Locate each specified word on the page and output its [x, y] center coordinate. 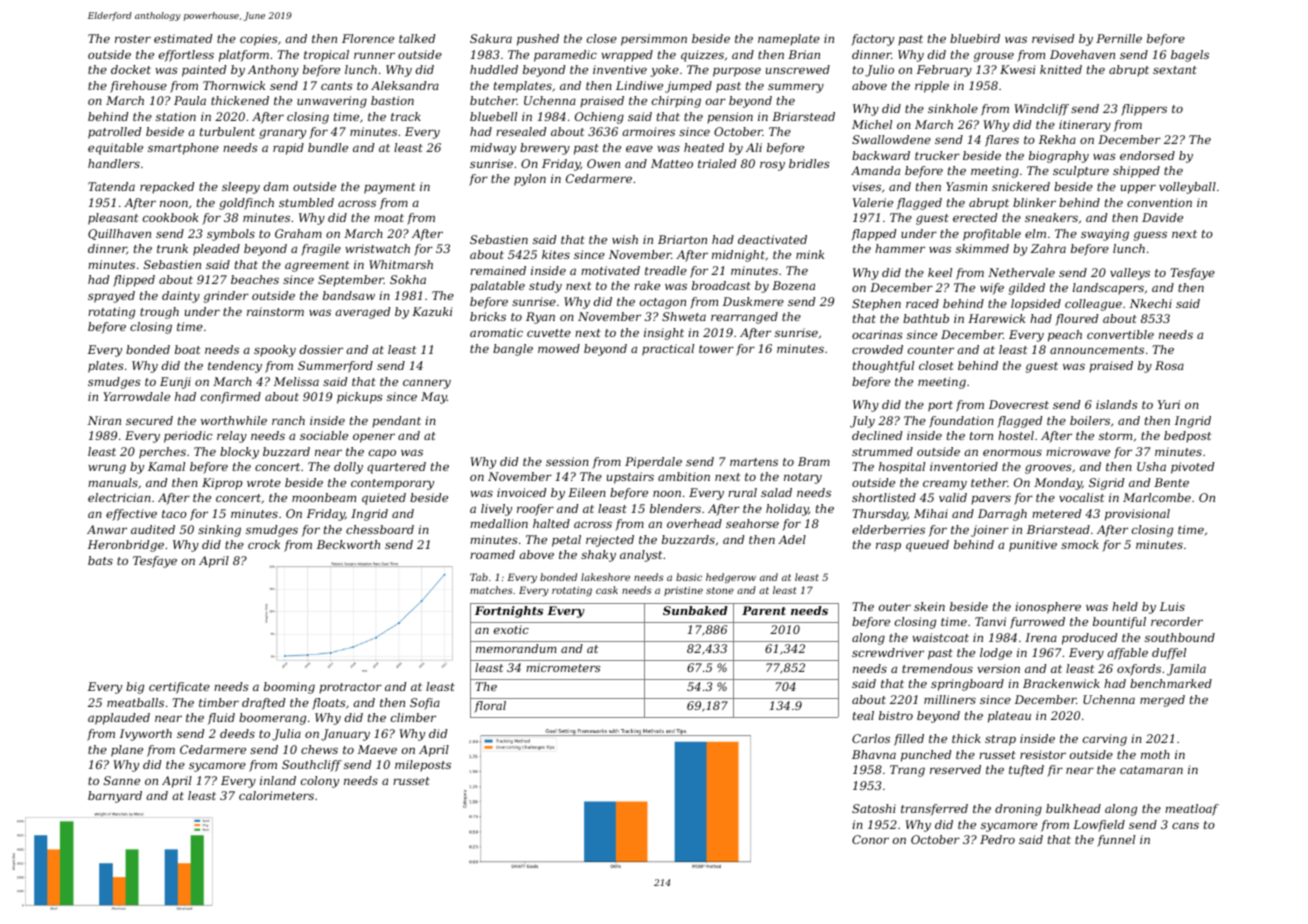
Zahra [1048, 248]
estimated [183, 38]
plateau [1009, 717]
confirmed [231, 398]
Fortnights [509, 612]
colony [320, 782]
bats [100, 560]
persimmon [654, 40]
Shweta [684, 316]
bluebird [975, 38]
